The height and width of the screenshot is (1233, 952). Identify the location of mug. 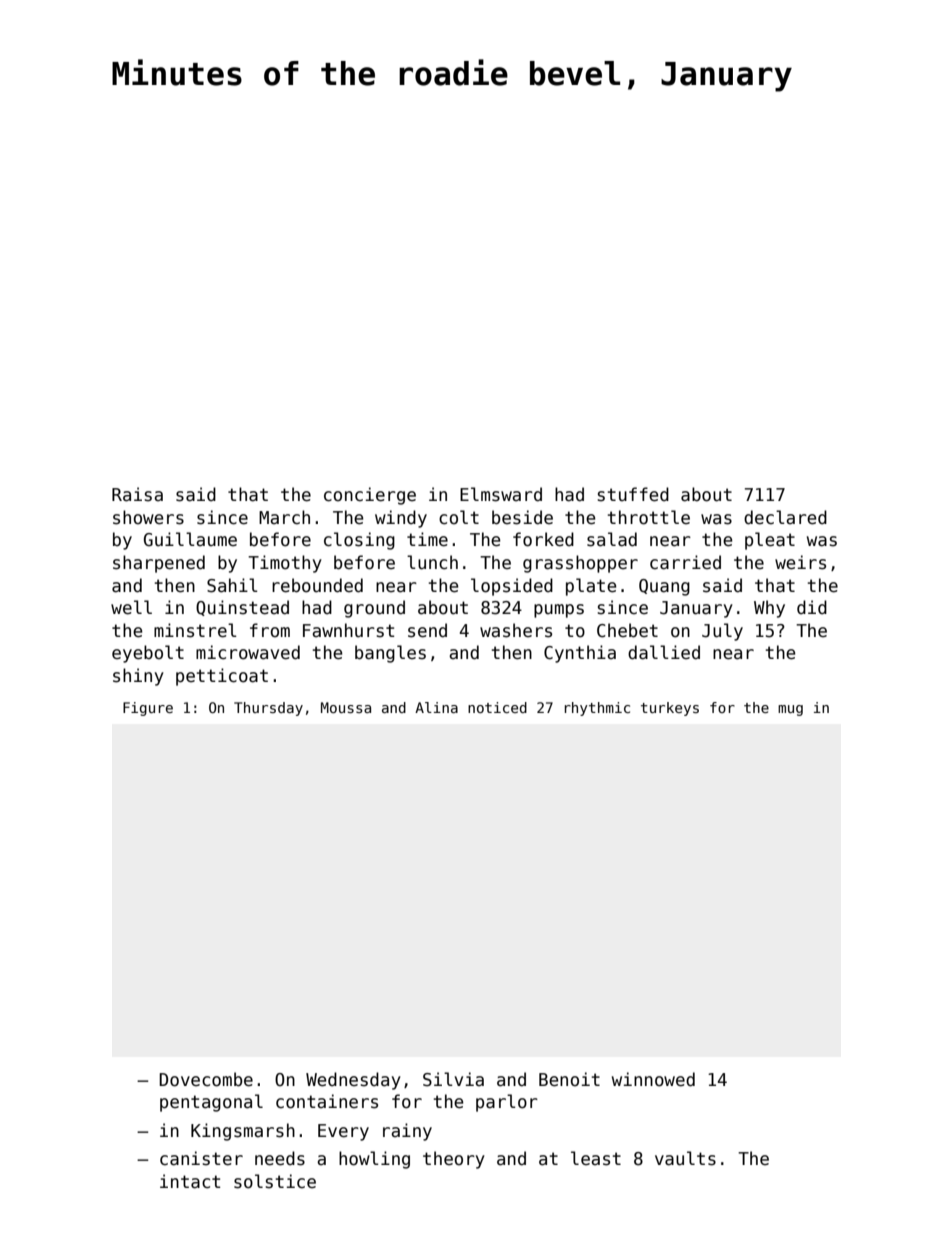
(790, 710).
